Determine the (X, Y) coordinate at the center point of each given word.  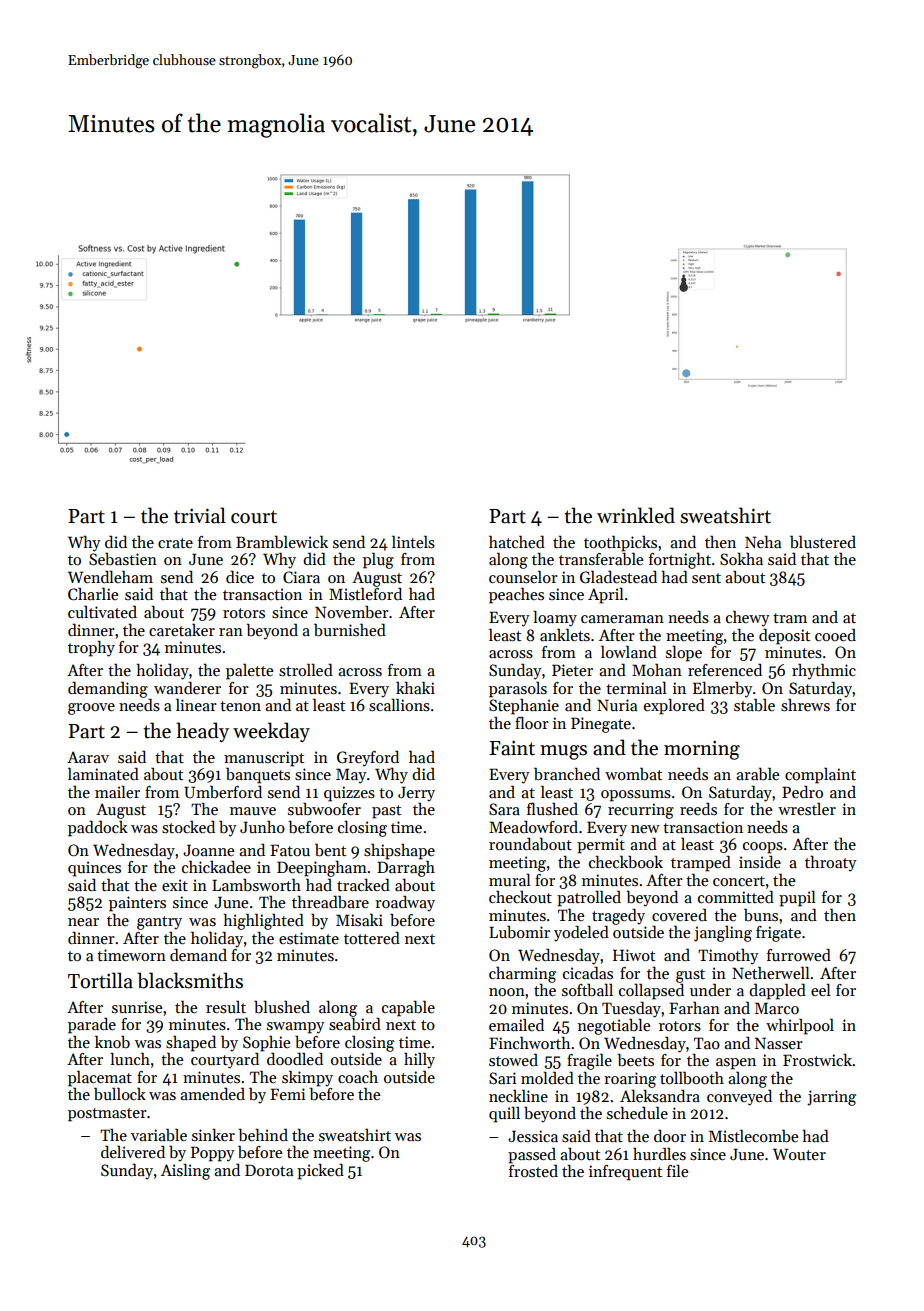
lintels (413, 542)
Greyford (368, 758)
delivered (133, 1151)
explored (674, 706)
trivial (200, 515)
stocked (188, 827)
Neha (763, 542)
